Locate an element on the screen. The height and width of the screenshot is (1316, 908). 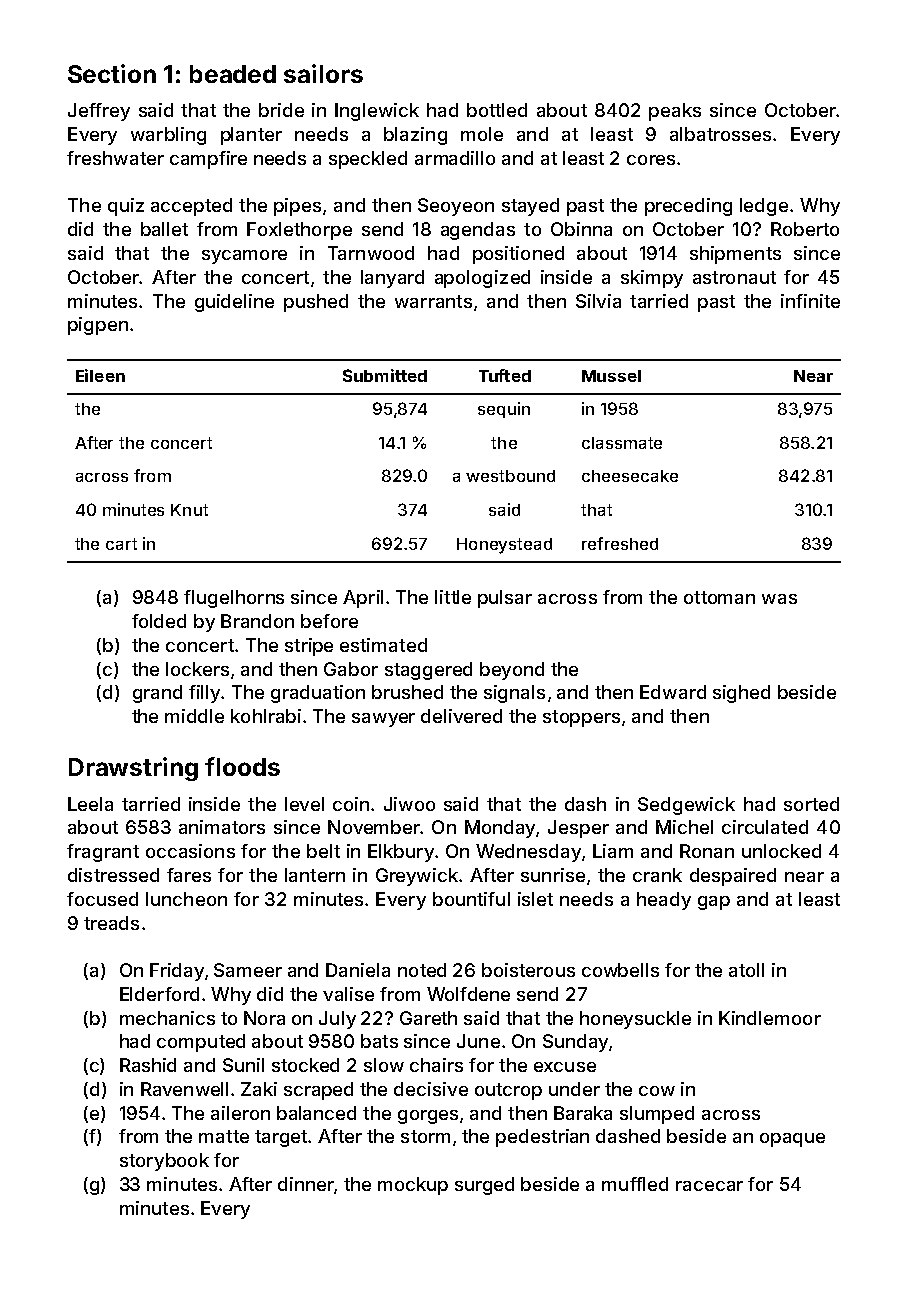
boisterous is located at coordinates (528, 970).
